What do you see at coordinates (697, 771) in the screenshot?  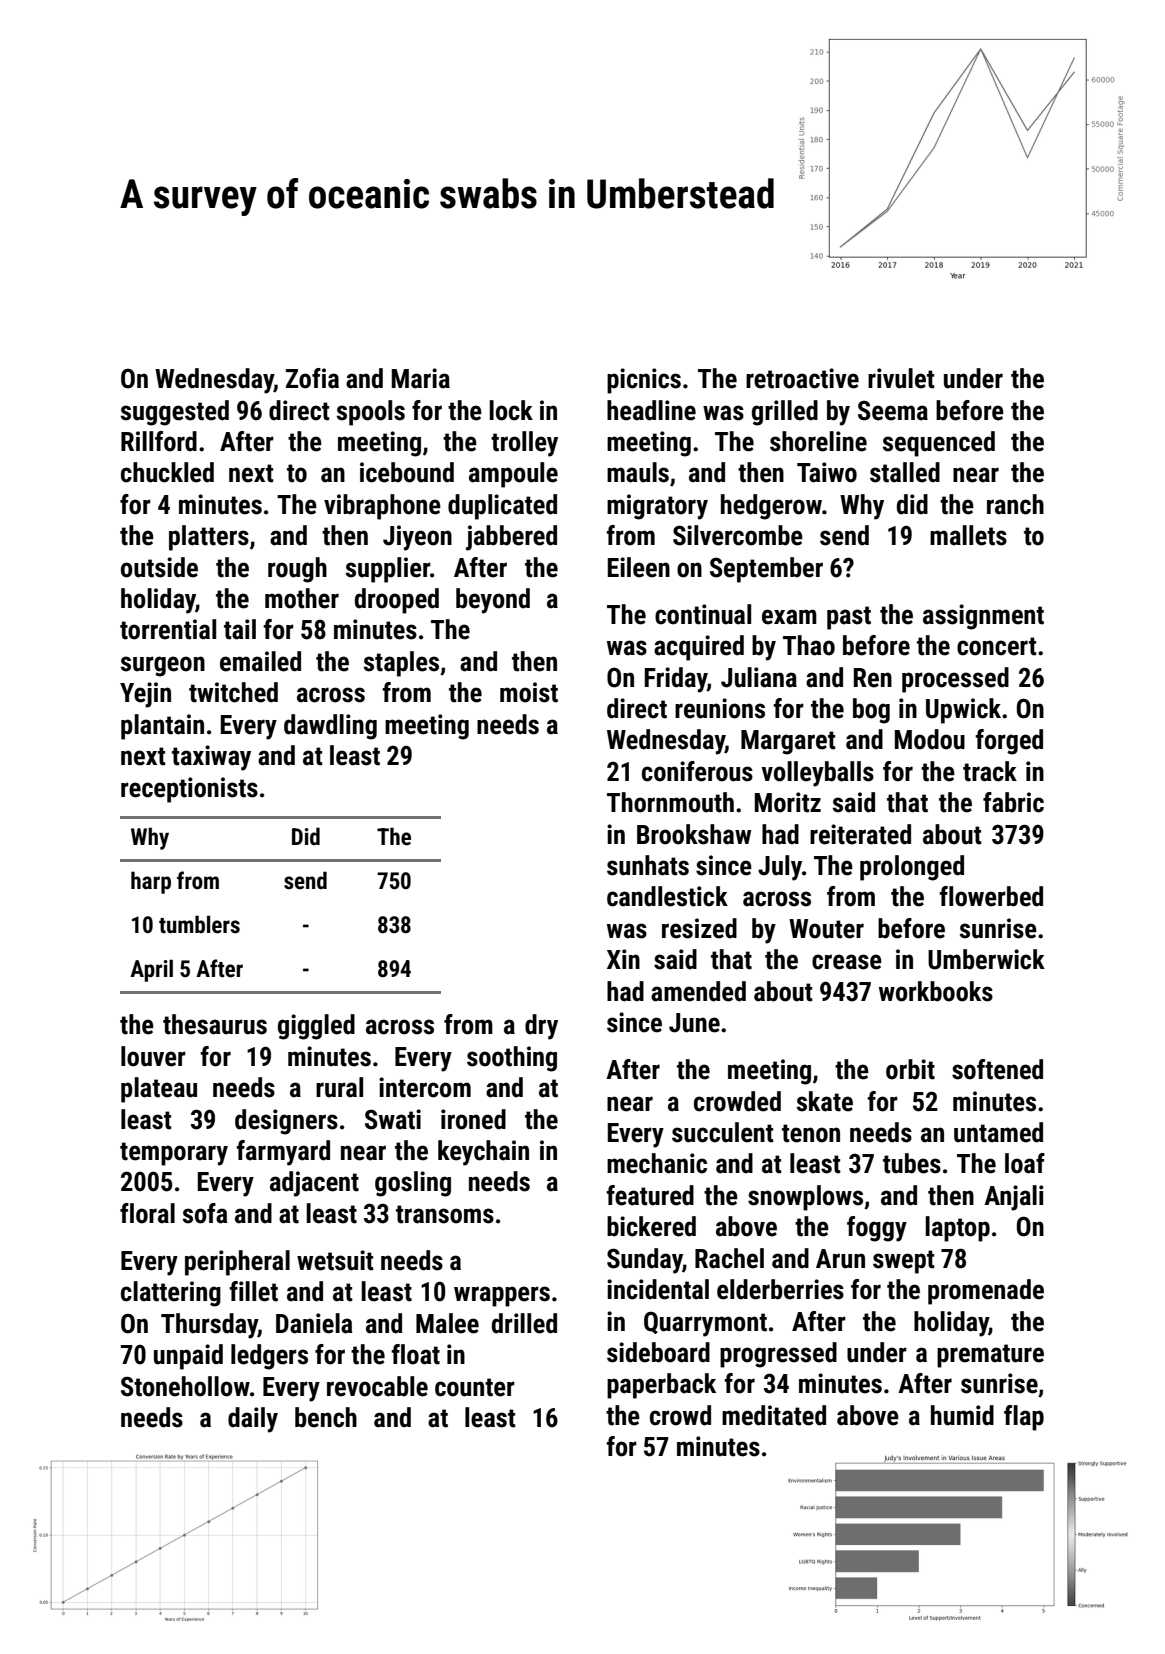 I see `coniferous` at bounding box center [697, 771].
